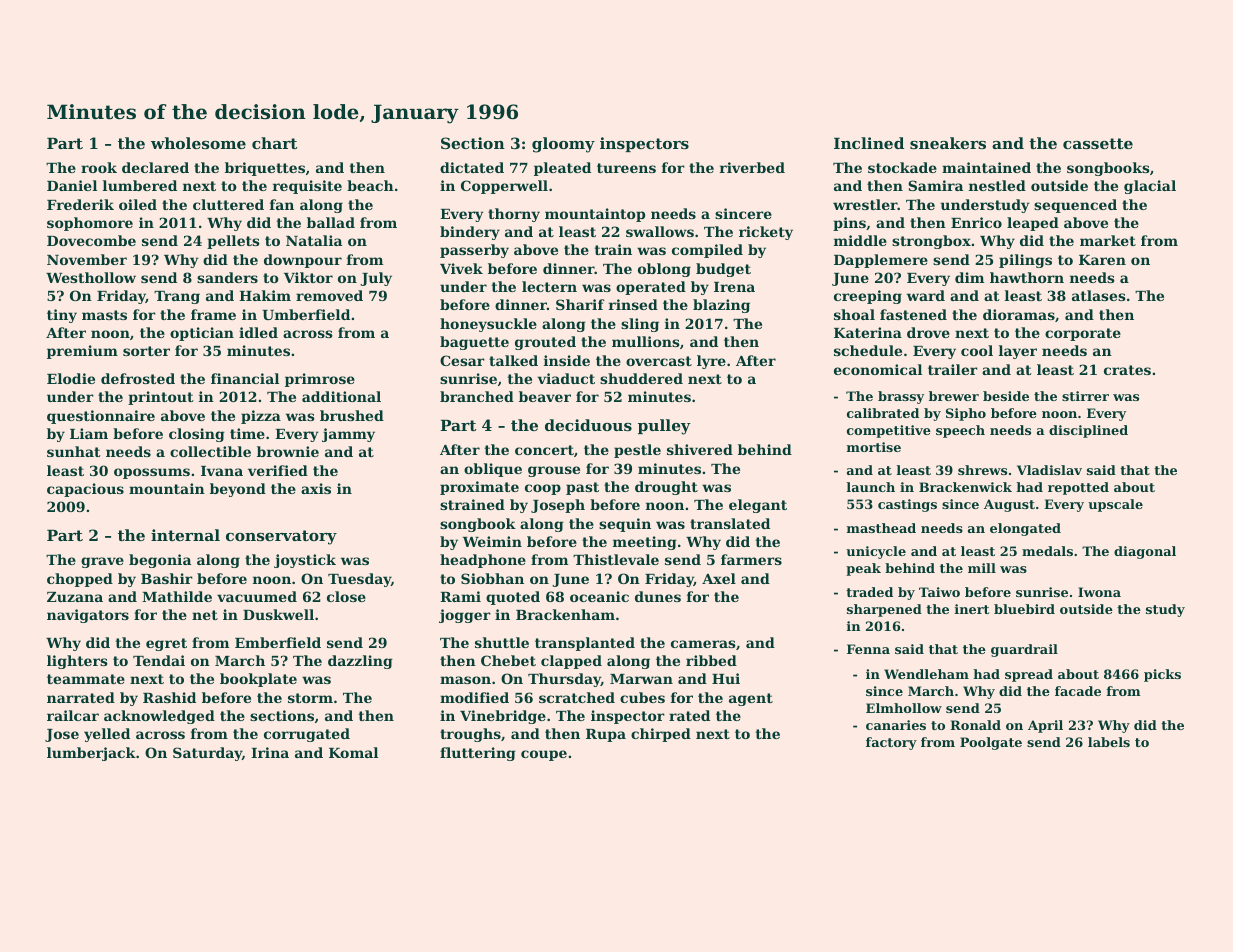 The image size is (1233, 952). I want to click on Zuzana, so click(75, 597).
